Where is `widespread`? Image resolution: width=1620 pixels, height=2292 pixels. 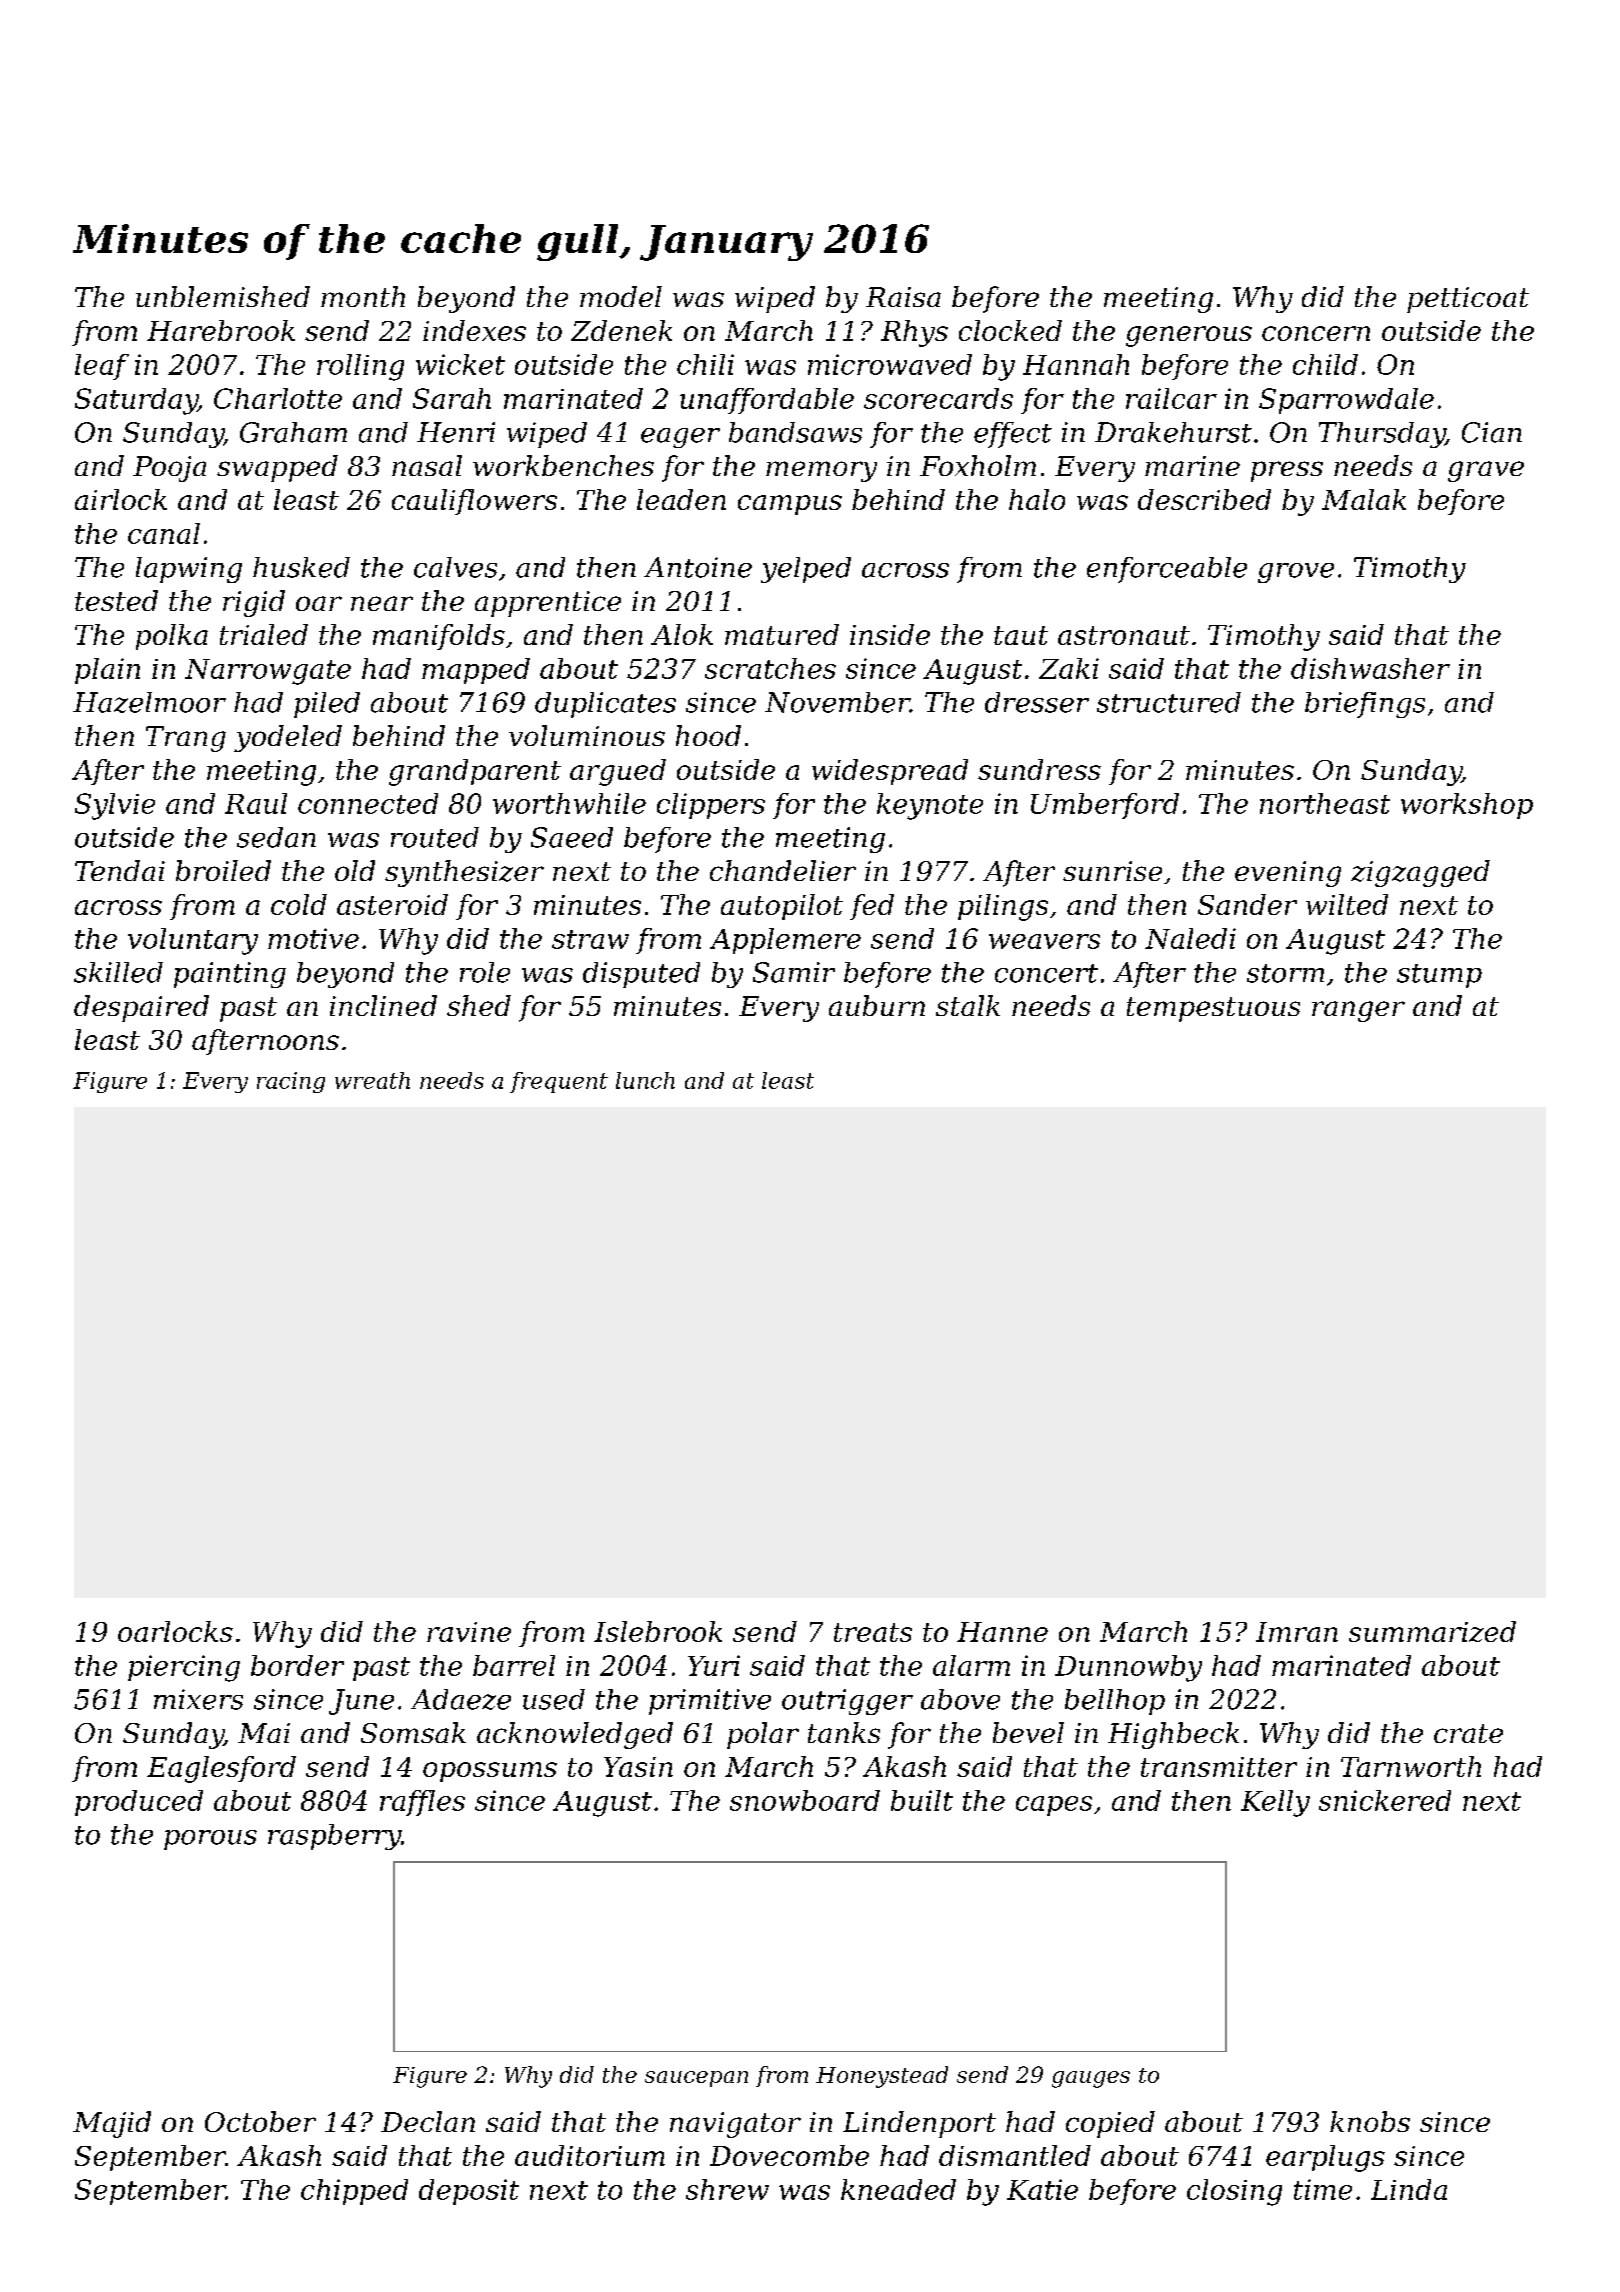
widespread is located at coordinates (890, 772).
